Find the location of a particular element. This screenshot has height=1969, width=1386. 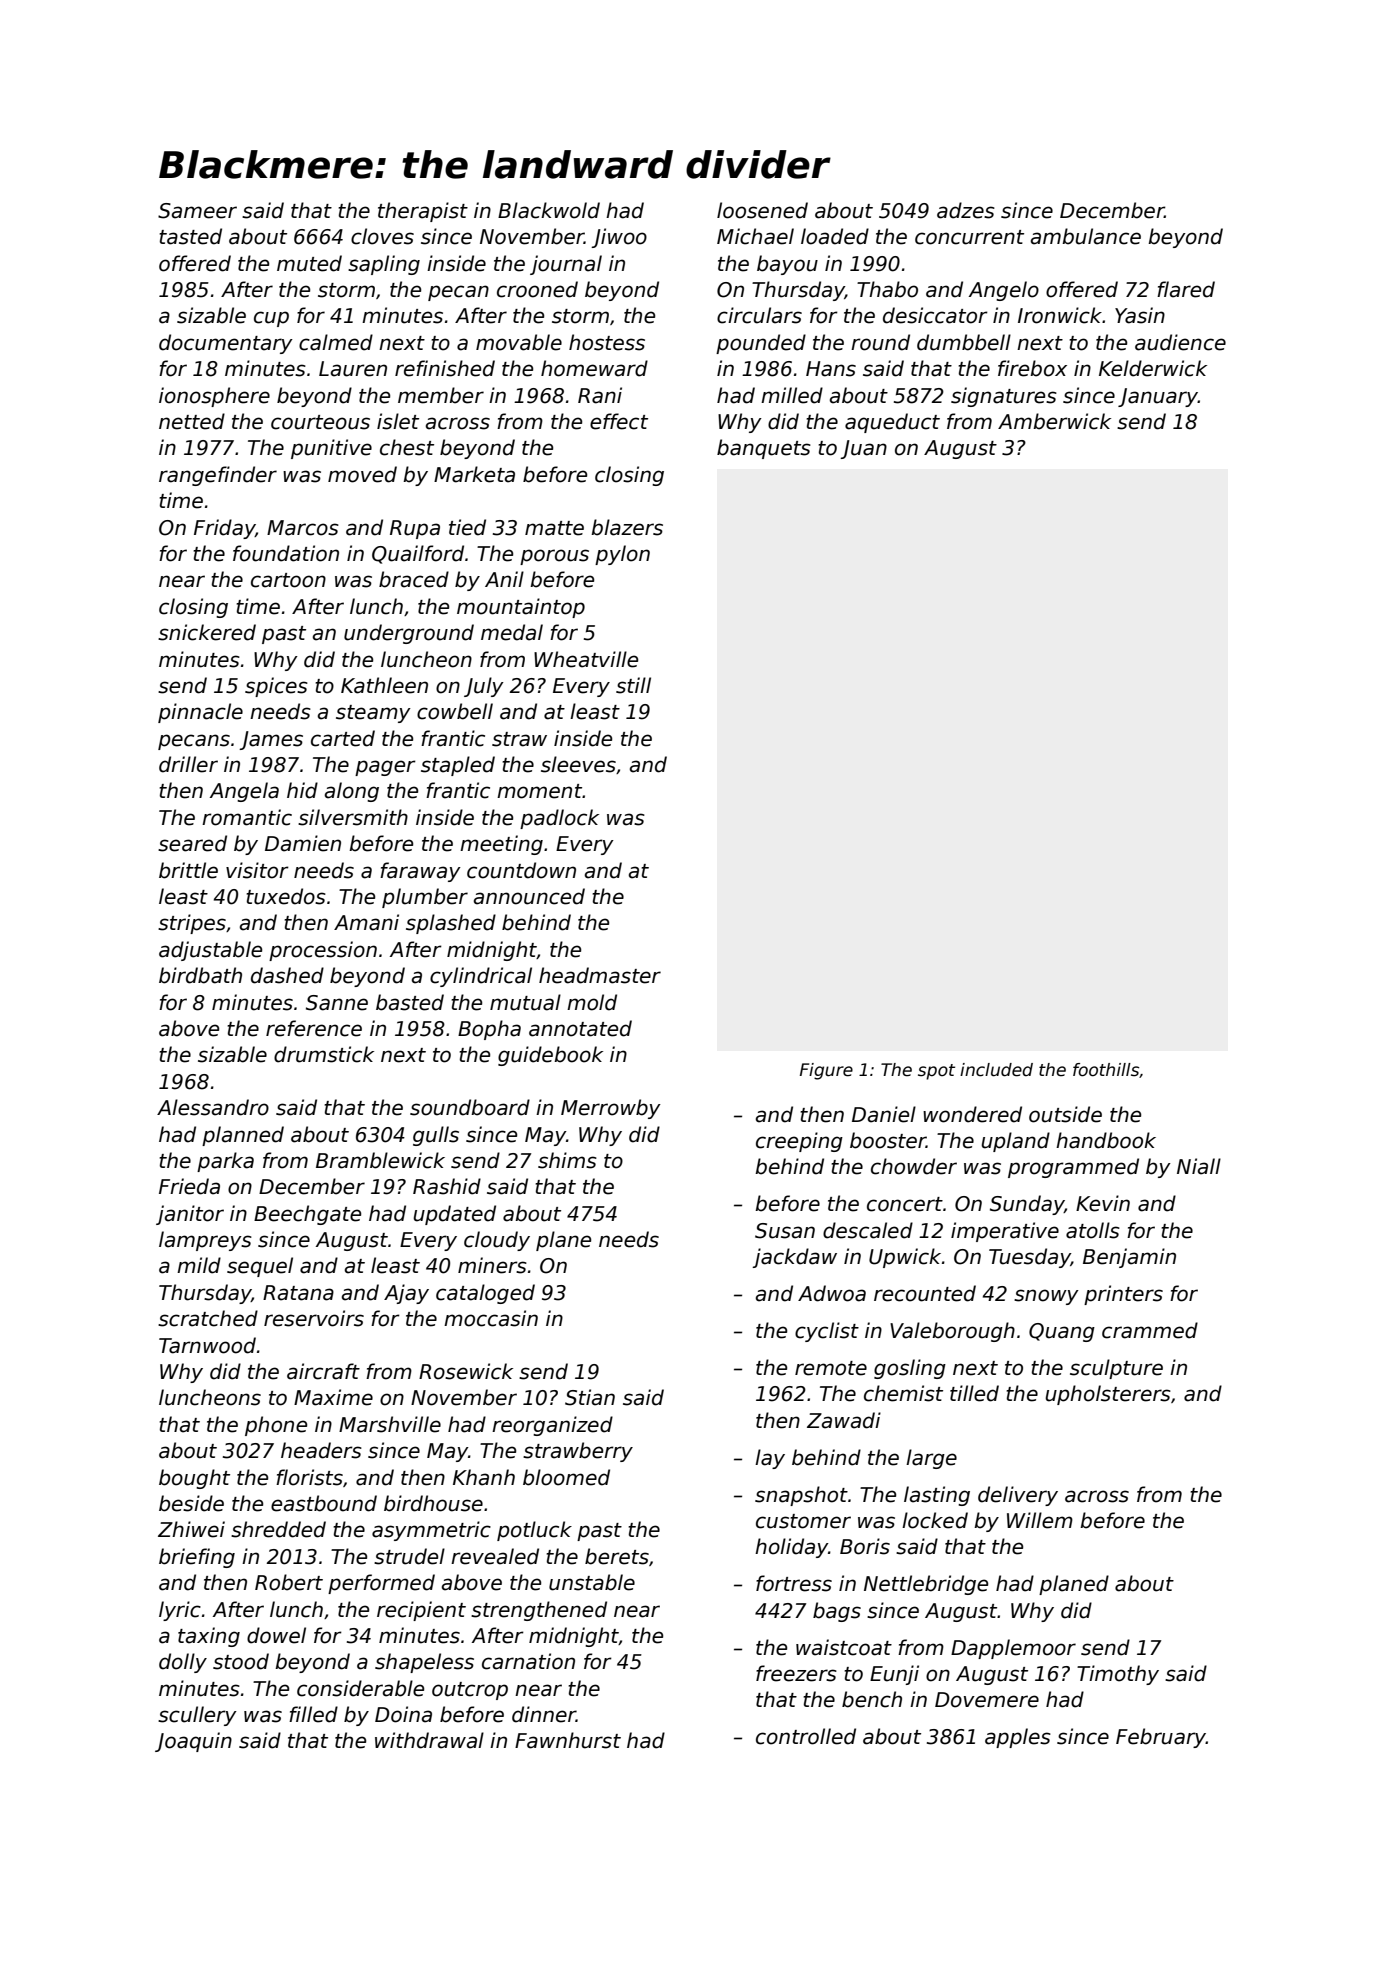

Joaquin is located at coordinates (193, 1742).
